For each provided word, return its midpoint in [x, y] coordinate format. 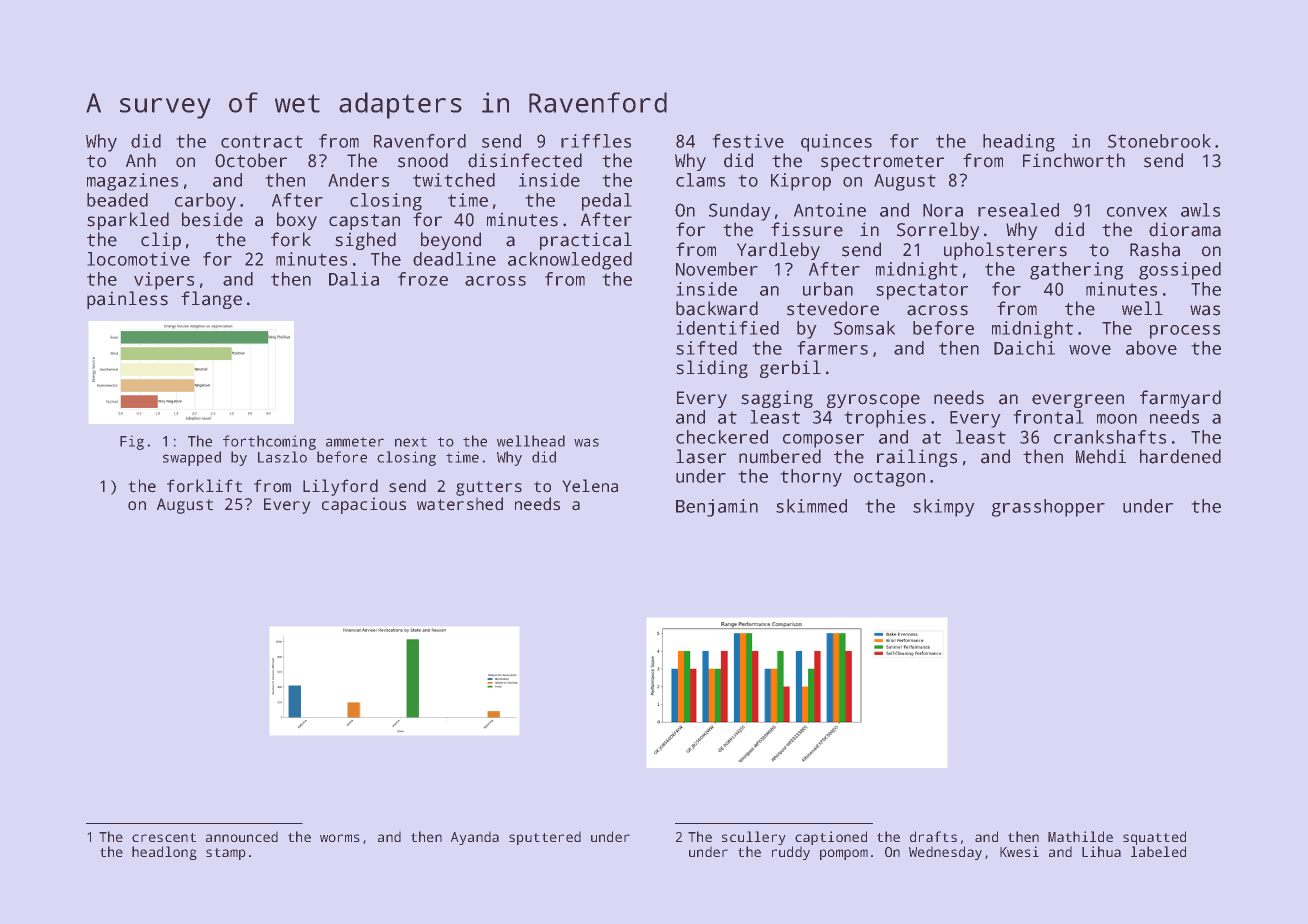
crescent [164, 837]
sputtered [545, 838]
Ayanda [475, 838]
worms [340, 838]
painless [127, 300]
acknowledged [570, 261]
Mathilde [1080, 836]
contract [262, 141]
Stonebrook [1159, 141]
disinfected [525, 160]
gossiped [1180, 271]
